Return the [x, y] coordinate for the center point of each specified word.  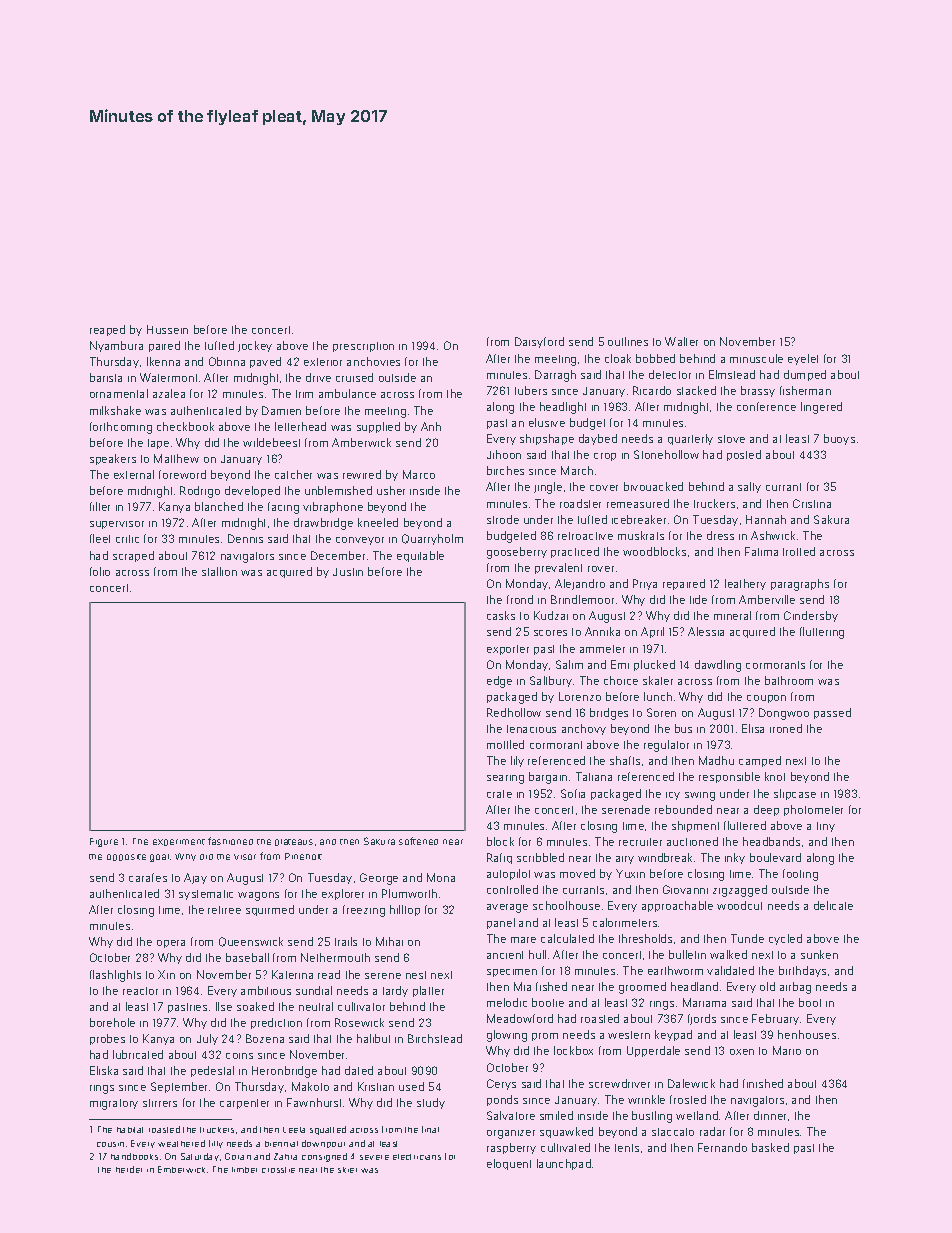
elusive [547, 422]
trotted [799, 551]
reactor [140, 991]
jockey [255, 346]
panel [501, 923]
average [507, 908]
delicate [833, 905]
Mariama [704, 1002]
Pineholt [303, 856]
